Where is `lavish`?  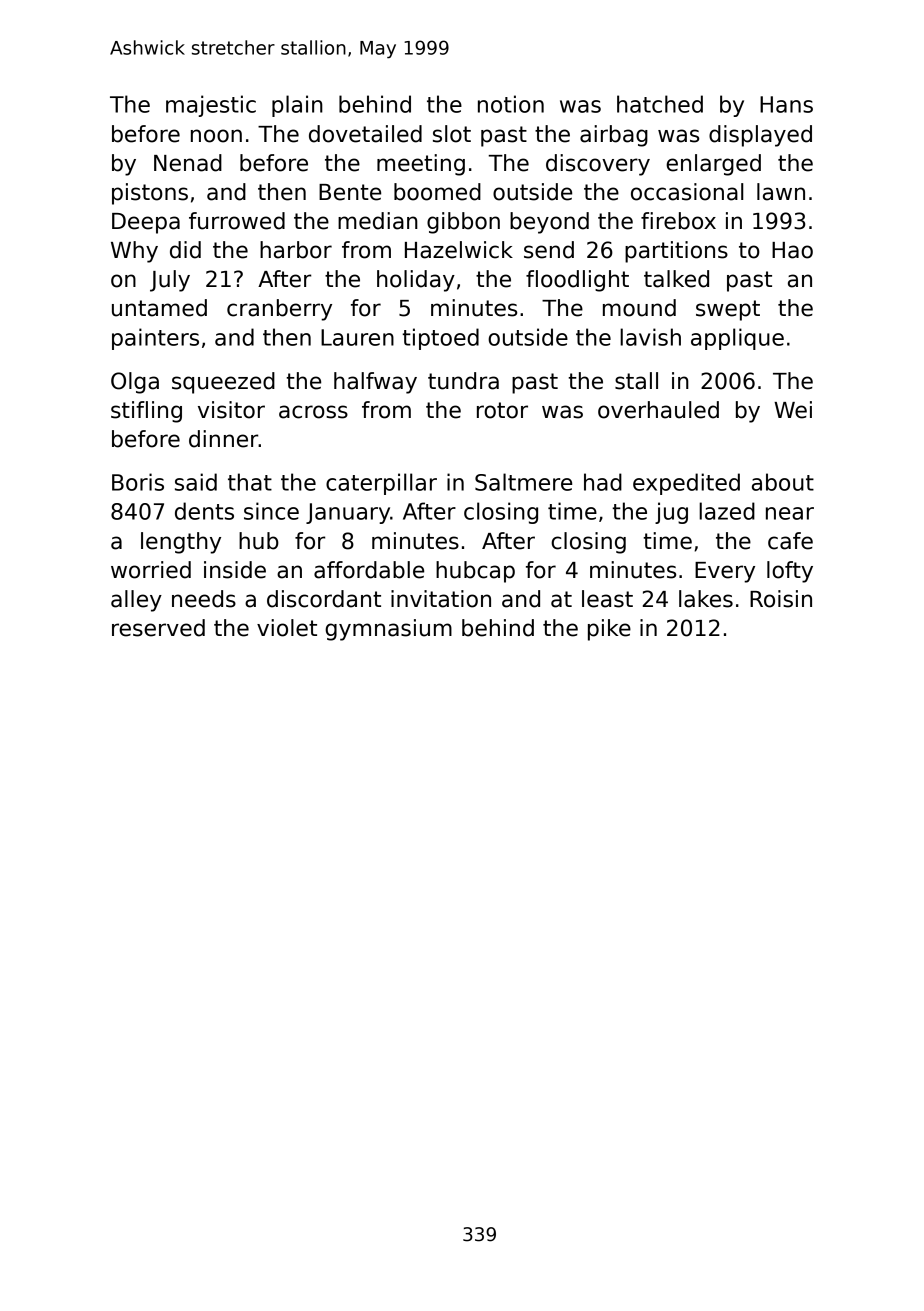
lavish is located at coordinates (650, 337).
